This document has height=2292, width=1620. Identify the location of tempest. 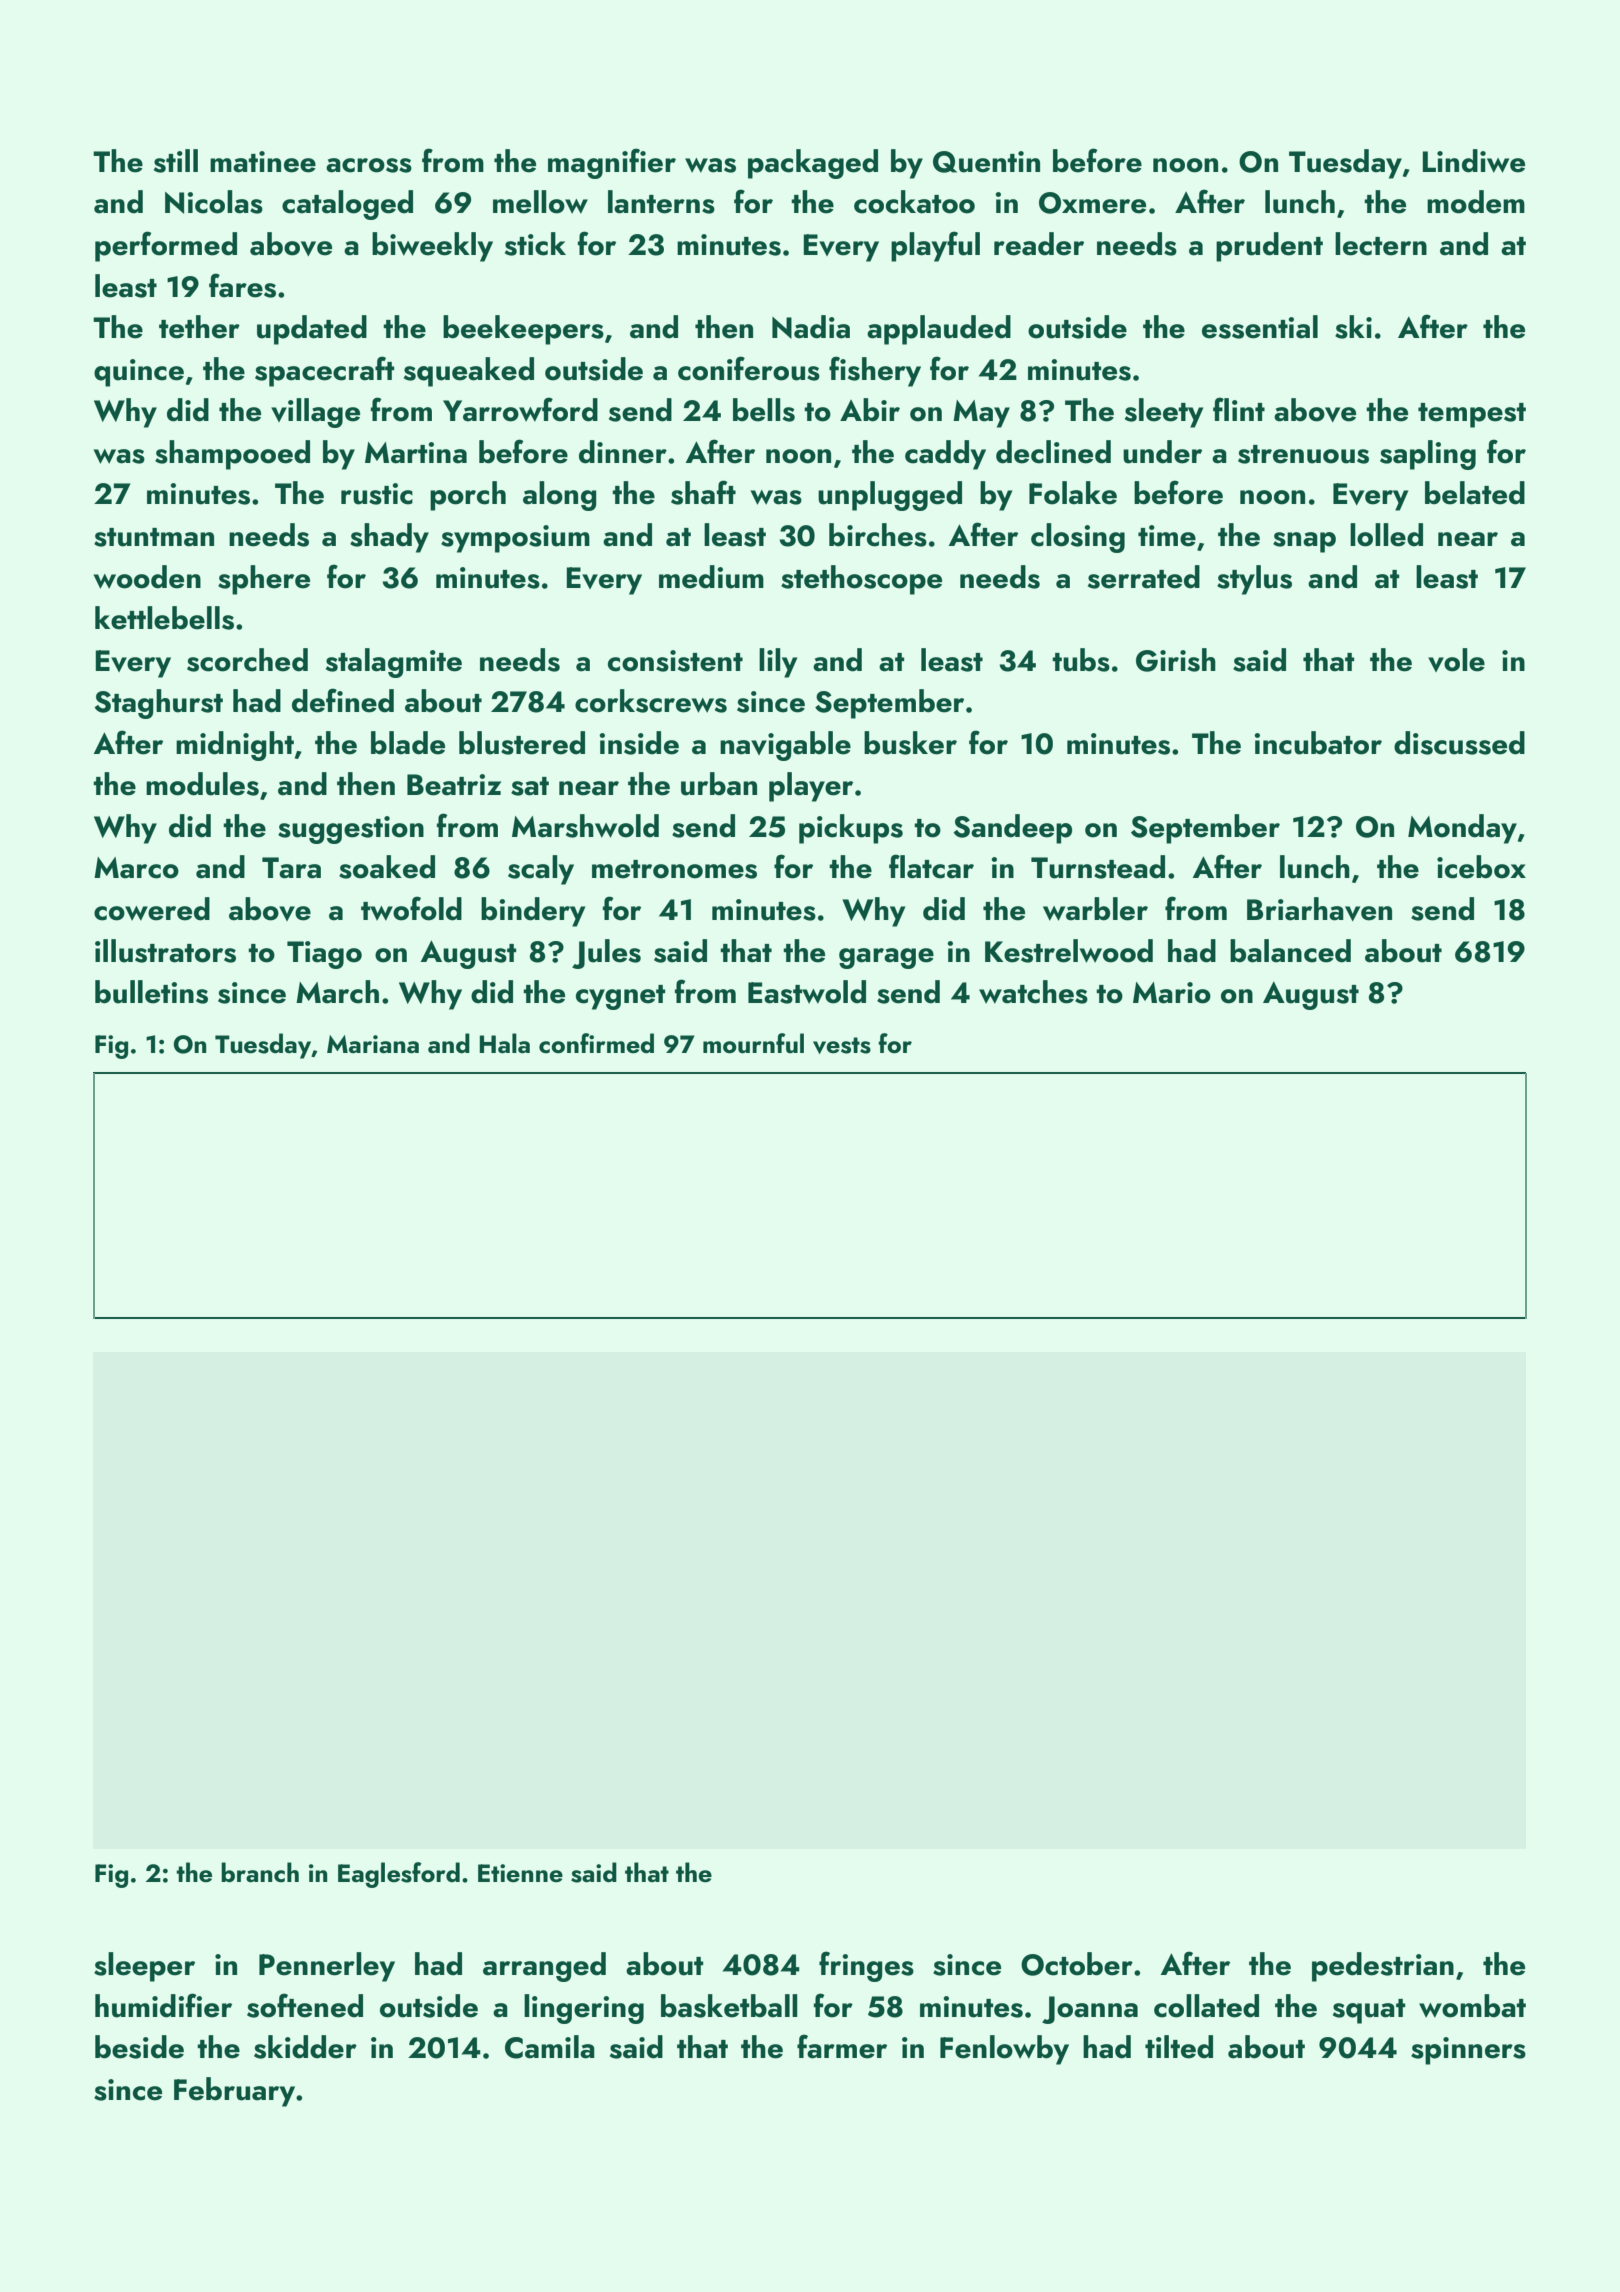
(1472, 415).
